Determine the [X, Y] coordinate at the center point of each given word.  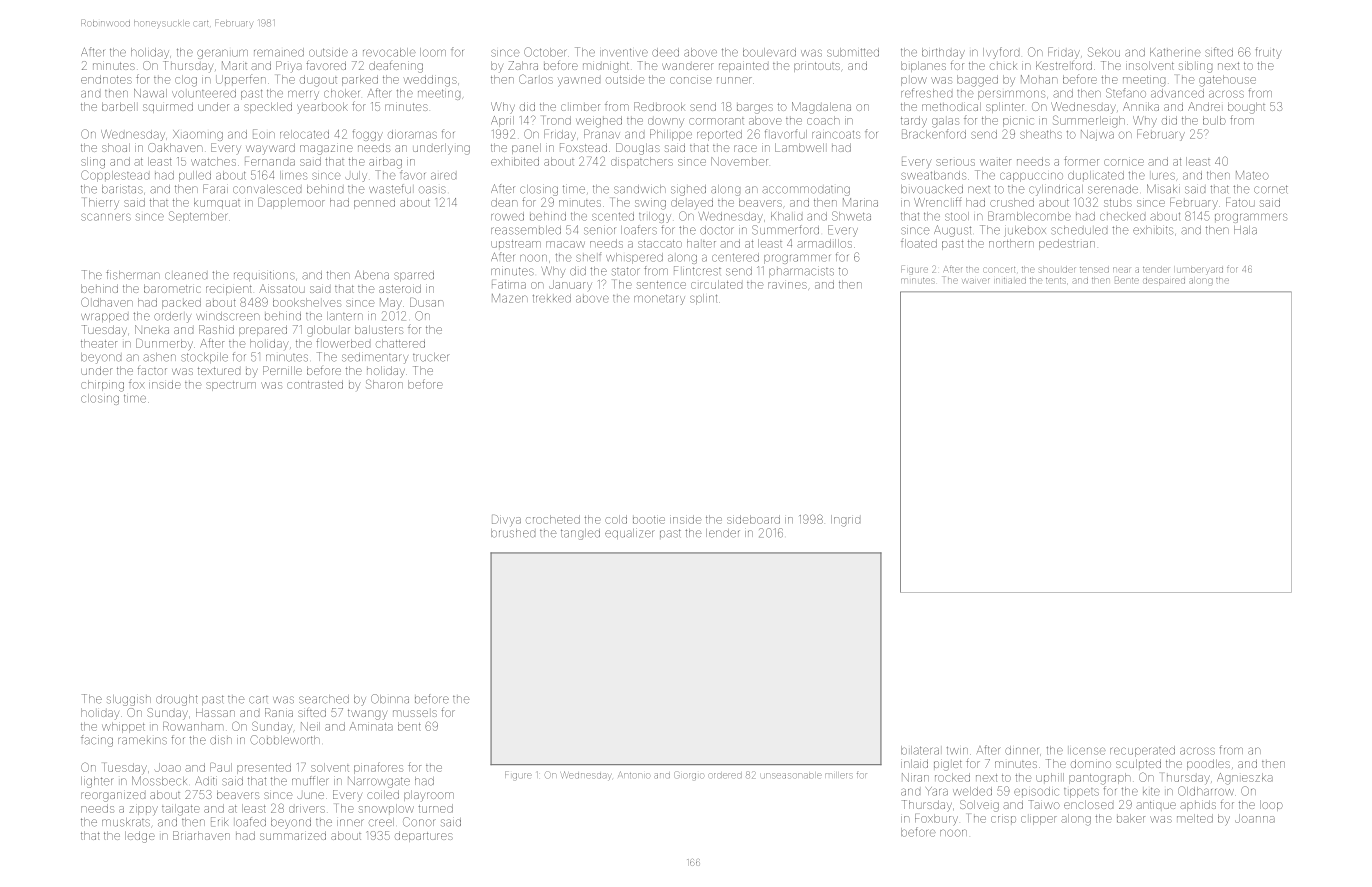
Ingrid [845, 521]
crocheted [553, 519]
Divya [506, 520]
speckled [268, 107]
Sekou [1104, 52]
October [545, 52]
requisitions [264, 276]
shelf [589, 257]
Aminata [371, 726]
